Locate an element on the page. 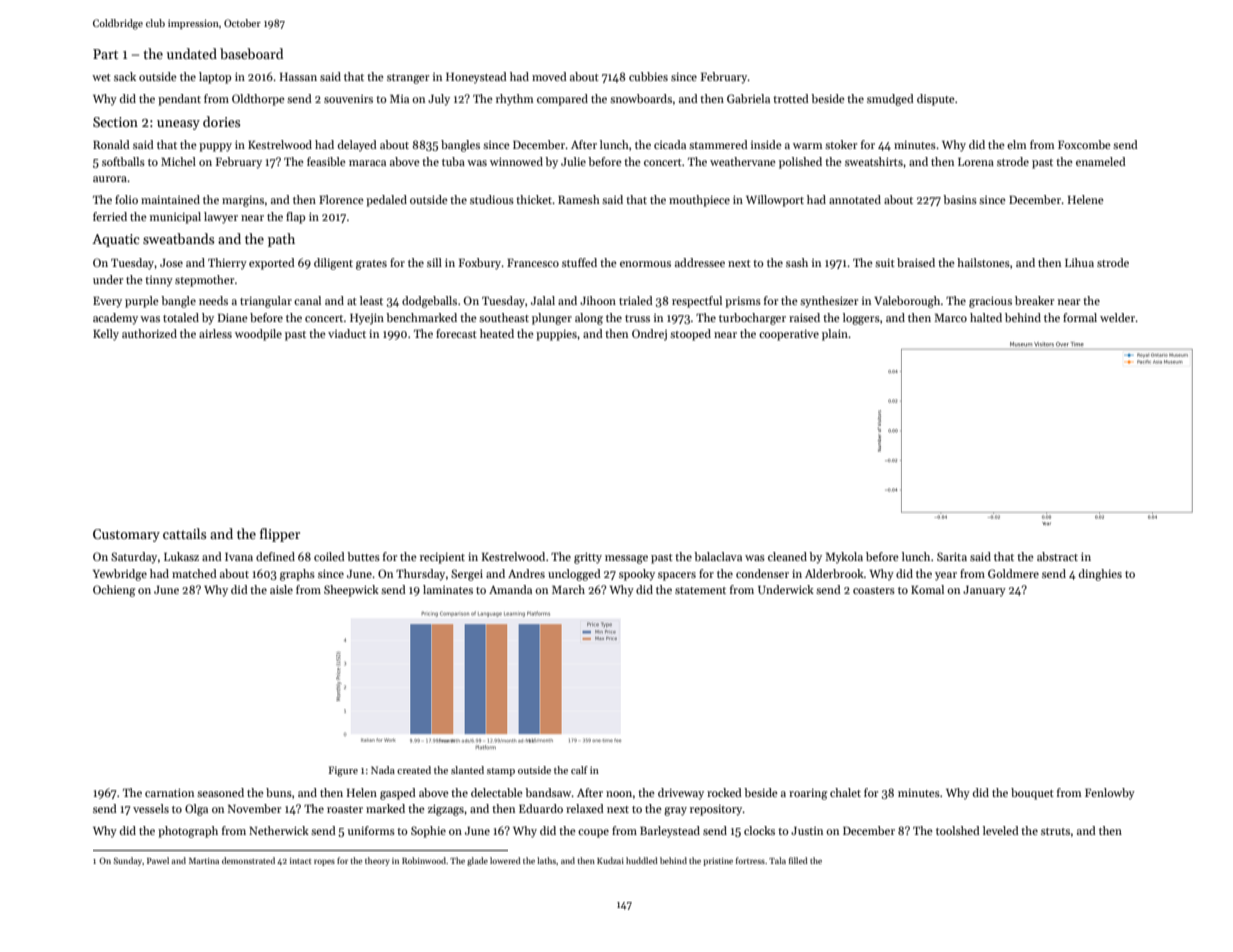 Image resolution: width=1233 pixels, height=952 pixels. coasters is located at coordinates (874, 590).
